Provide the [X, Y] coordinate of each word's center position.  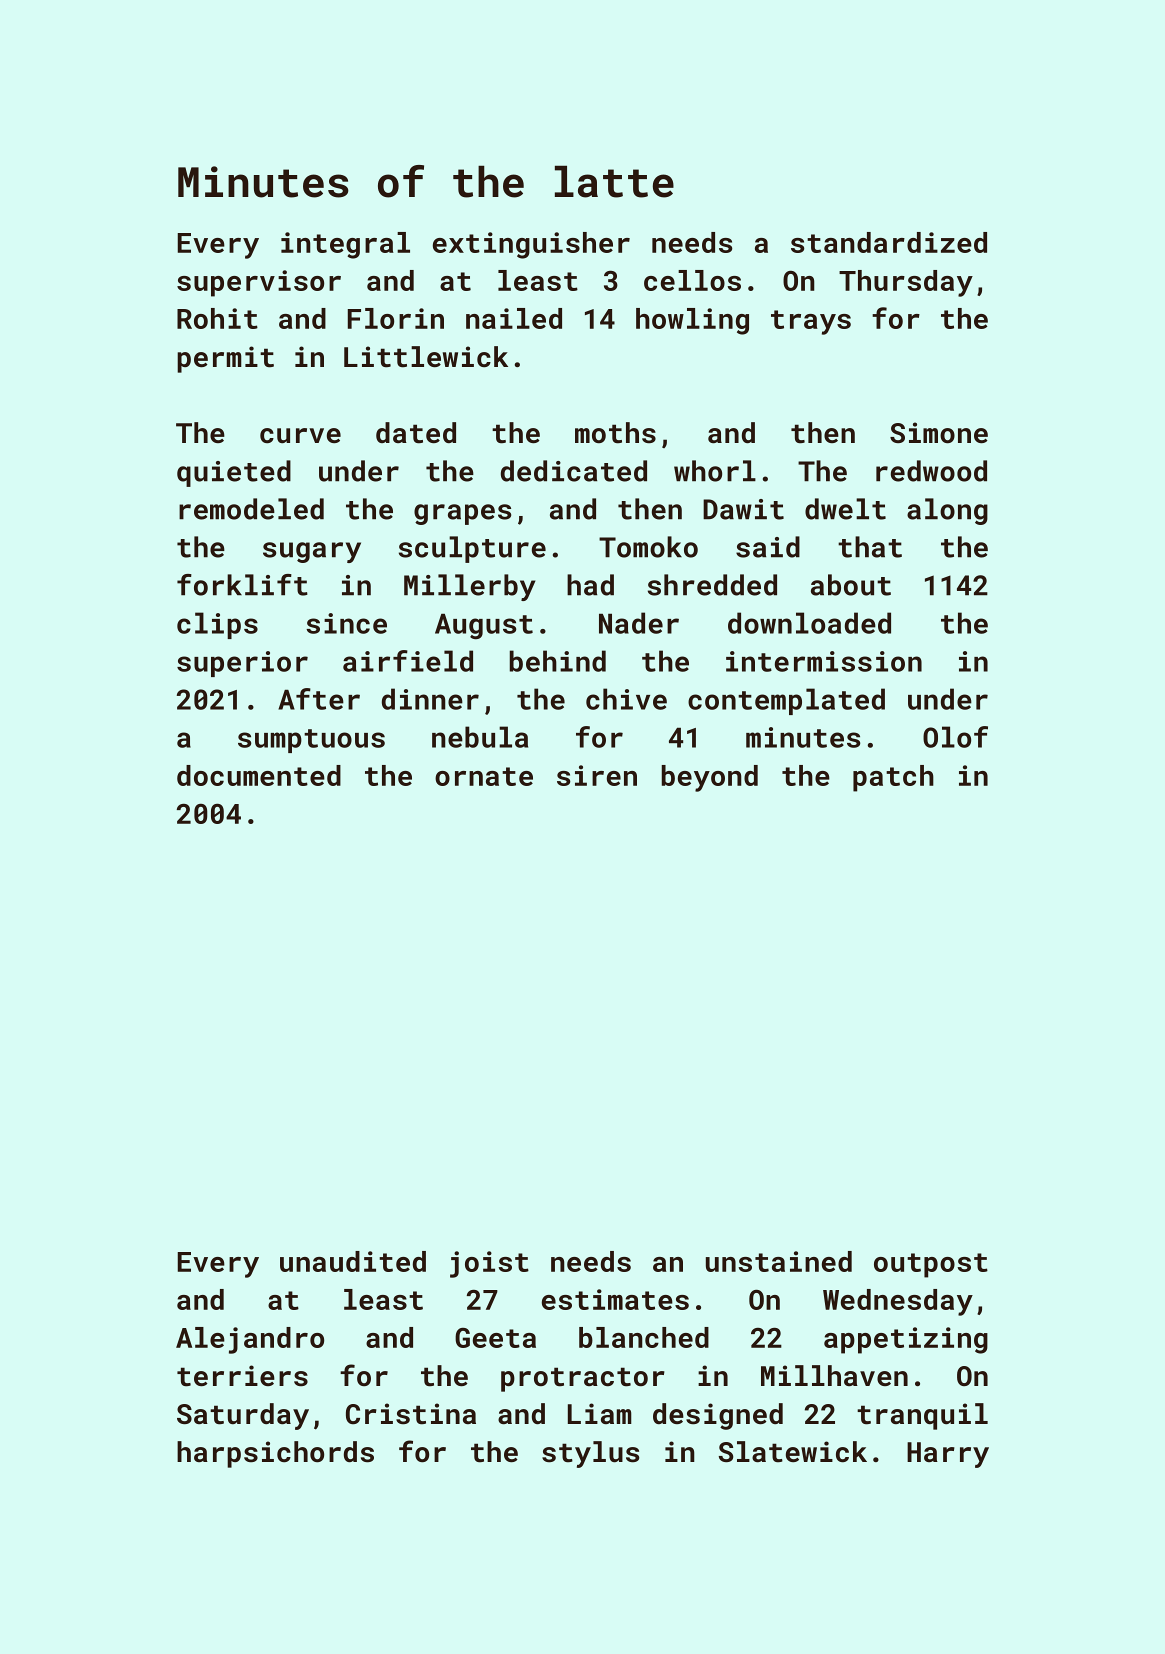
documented [259, 775]
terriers [242, 1376]
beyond [710, 778]
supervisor [259, 283]
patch [893, 778]
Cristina [411, 1414]
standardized [889, 242]
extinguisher [531, 245]
